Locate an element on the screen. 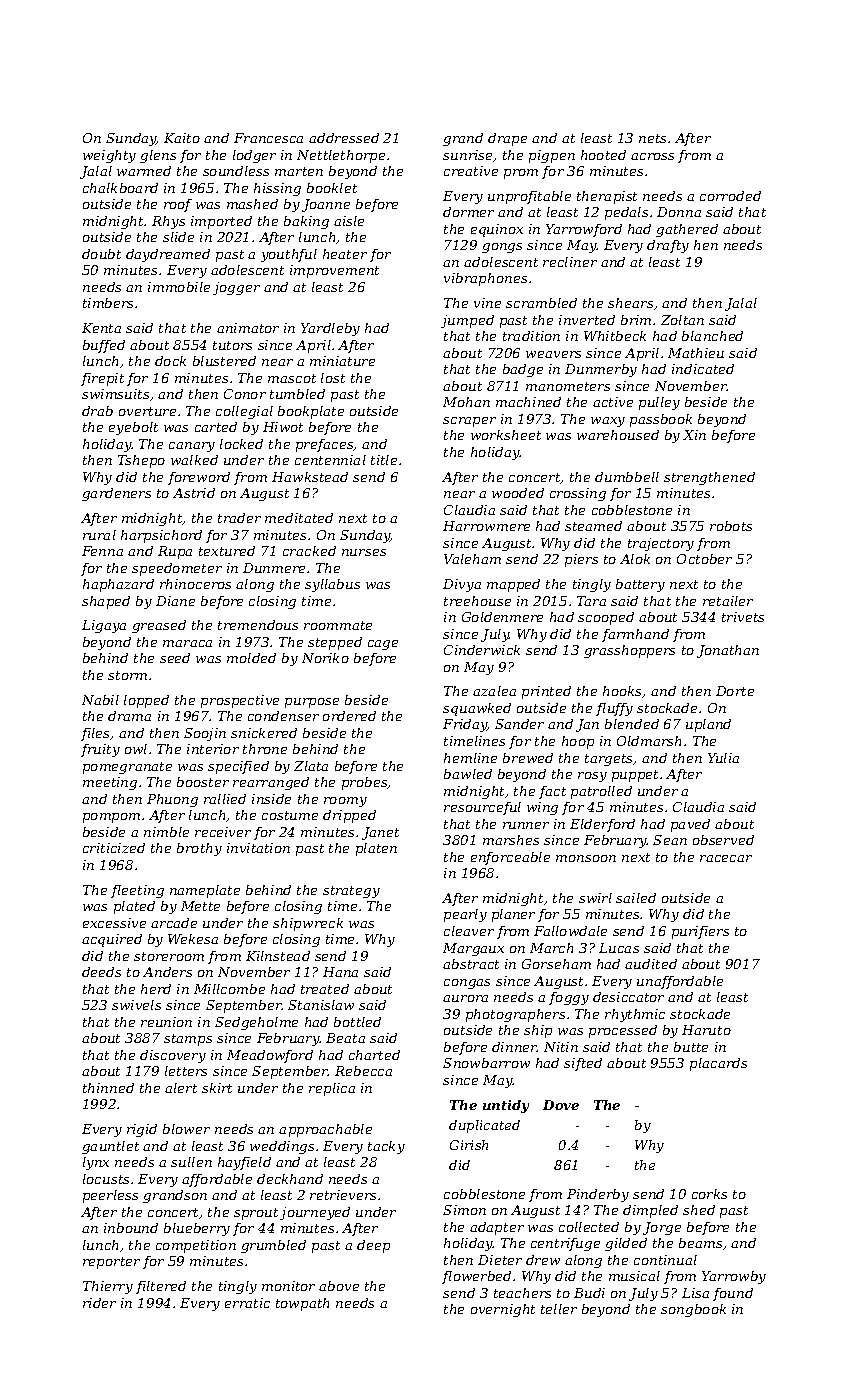  racecar is located at coordinates (726, 858).
